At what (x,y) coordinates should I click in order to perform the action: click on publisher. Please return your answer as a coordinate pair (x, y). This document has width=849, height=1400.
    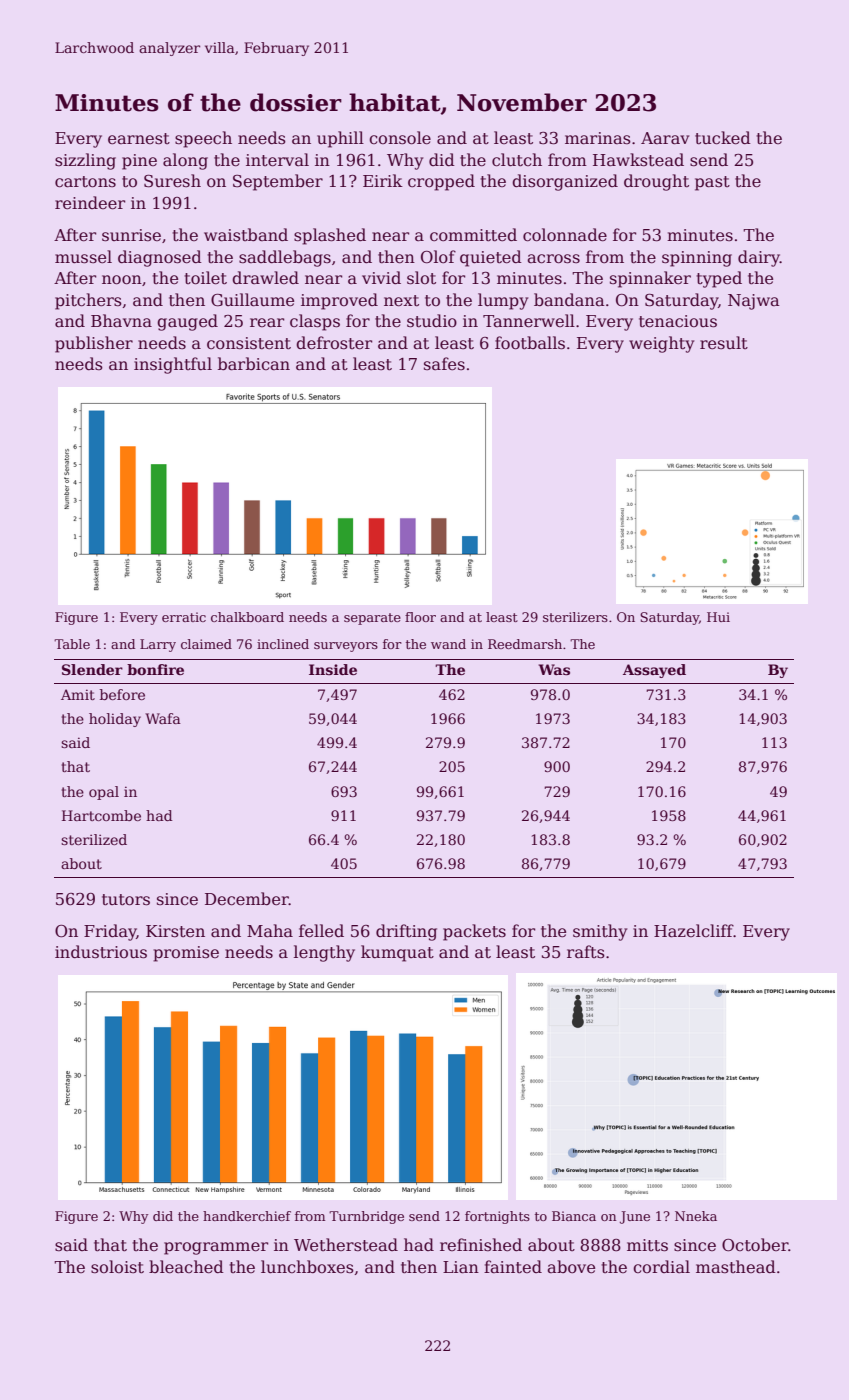
    Looking at the image, I should click on (94, 344).
